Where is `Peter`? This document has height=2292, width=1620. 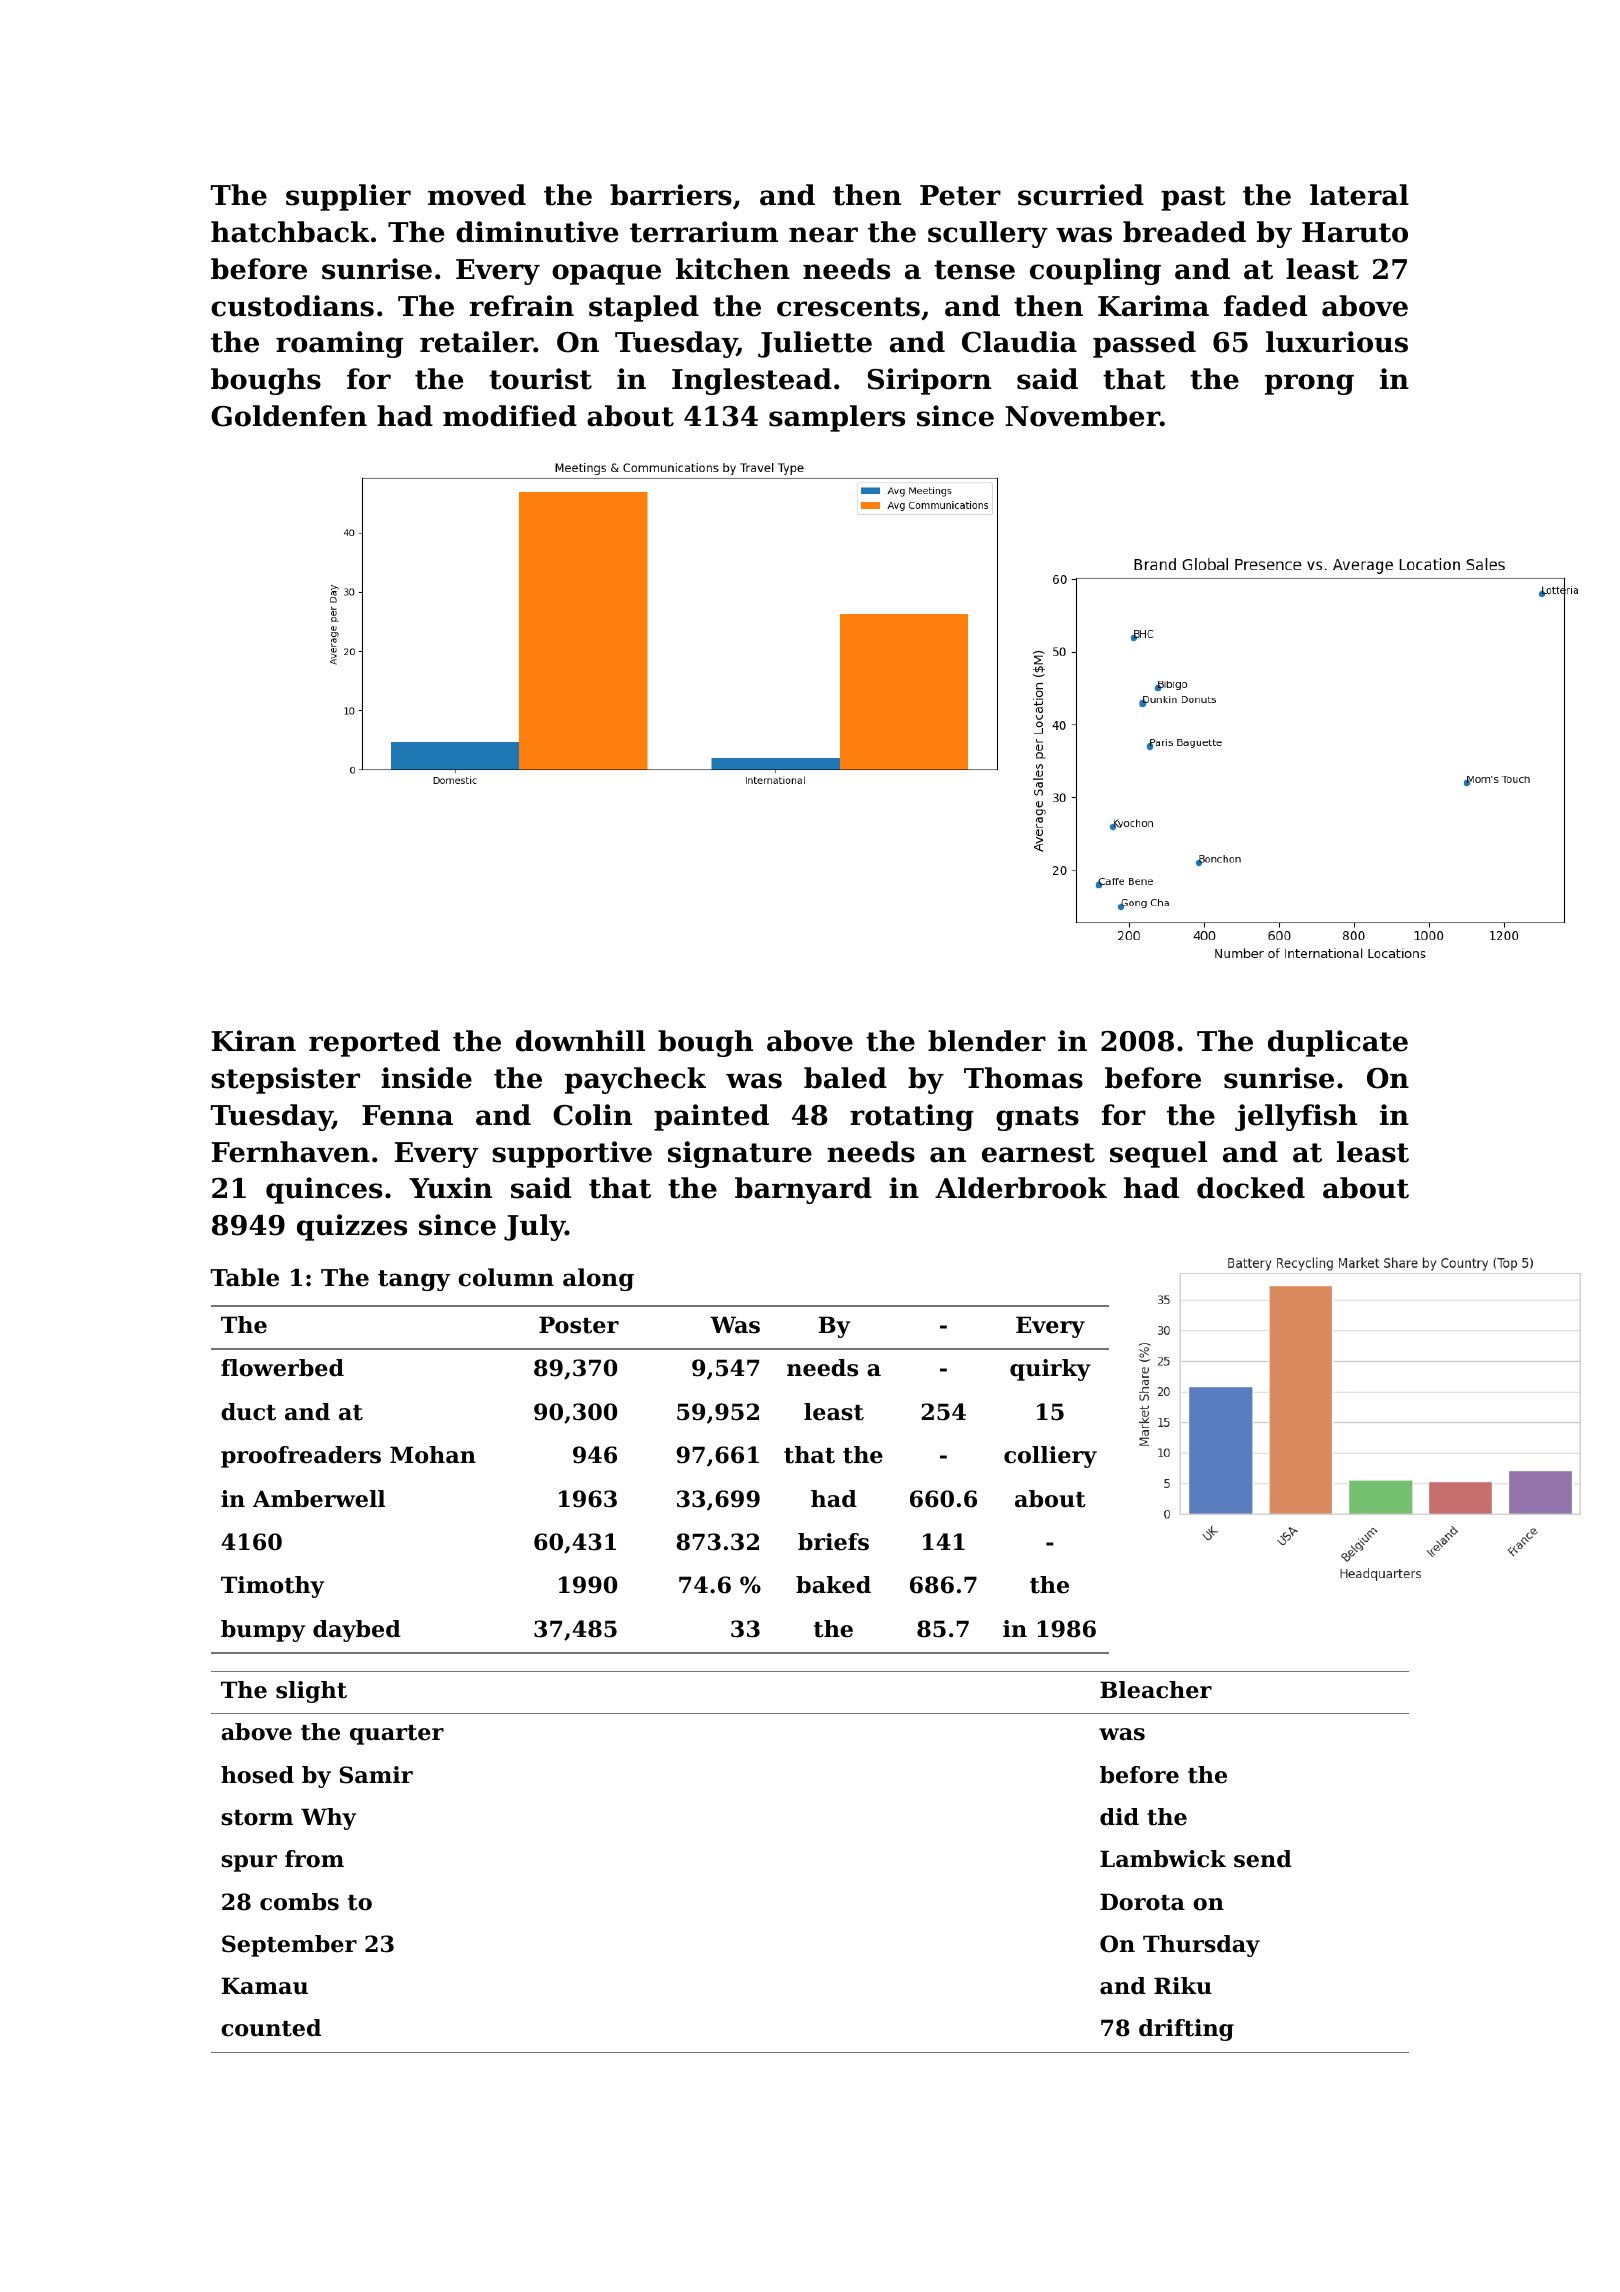 Peter is located at coordinates (960, 195).
